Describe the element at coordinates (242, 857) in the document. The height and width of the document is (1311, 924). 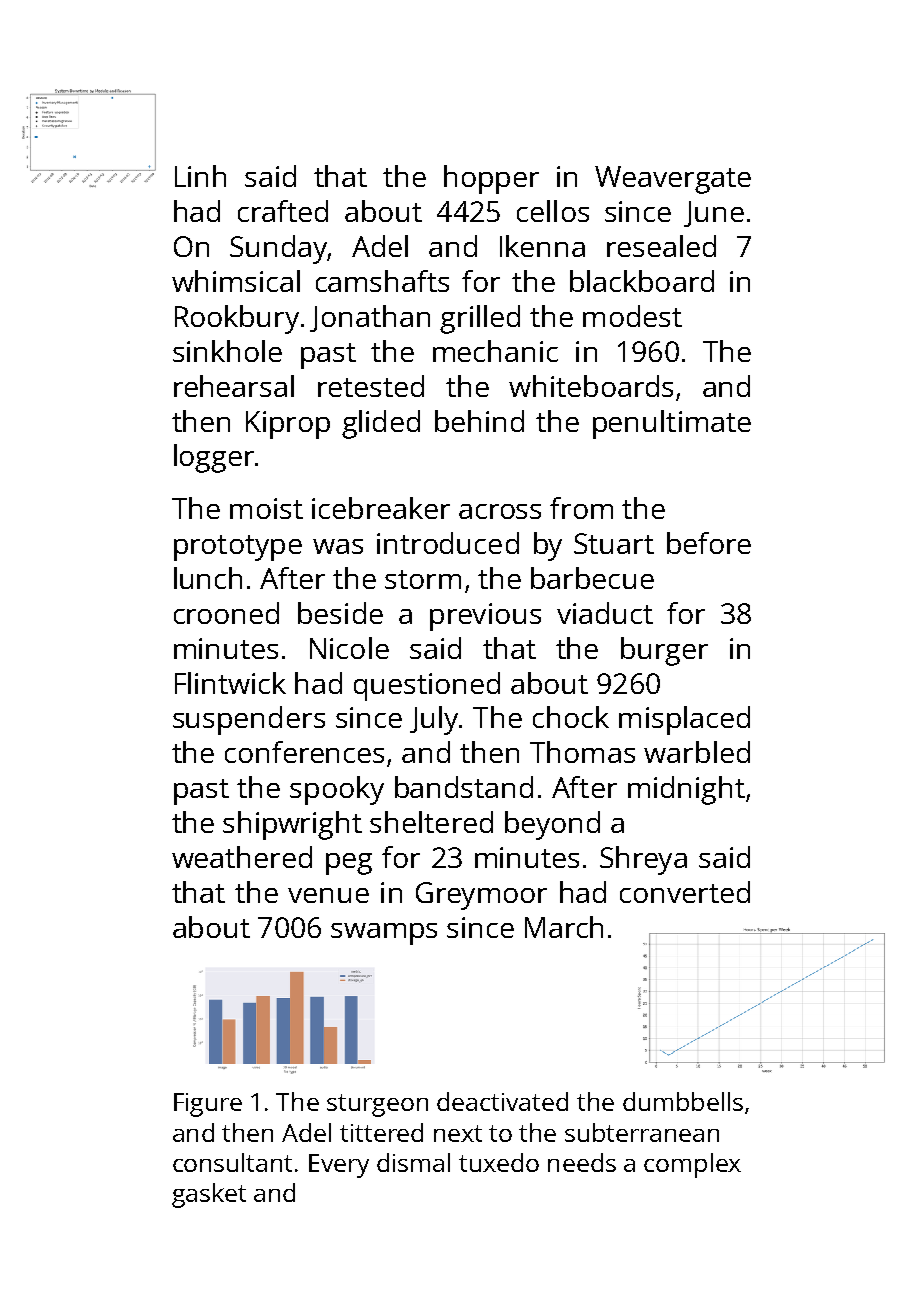
I see `weathered` at that location.
